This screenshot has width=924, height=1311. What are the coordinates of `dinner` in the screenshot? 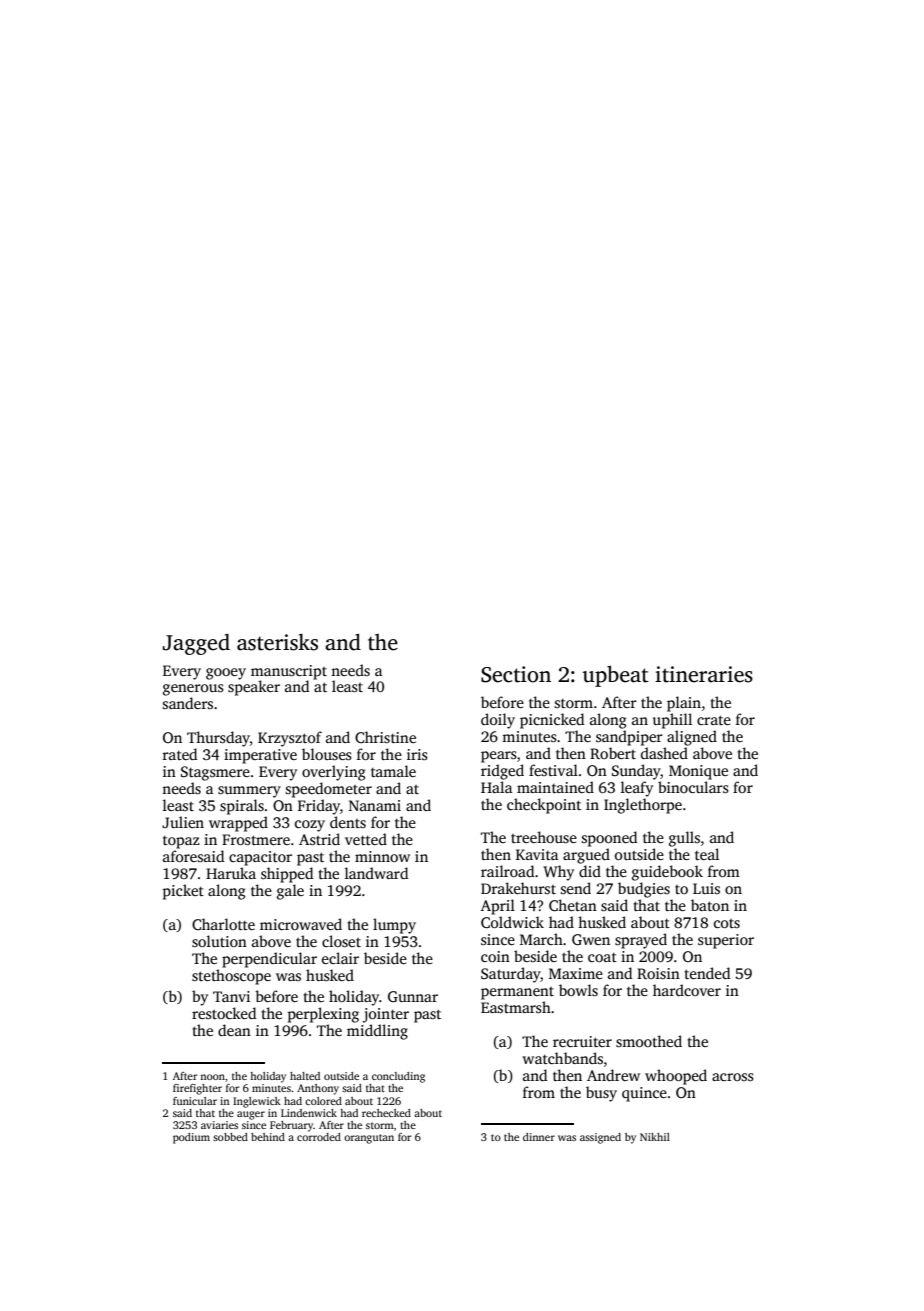 It's located at (539, 1137).
